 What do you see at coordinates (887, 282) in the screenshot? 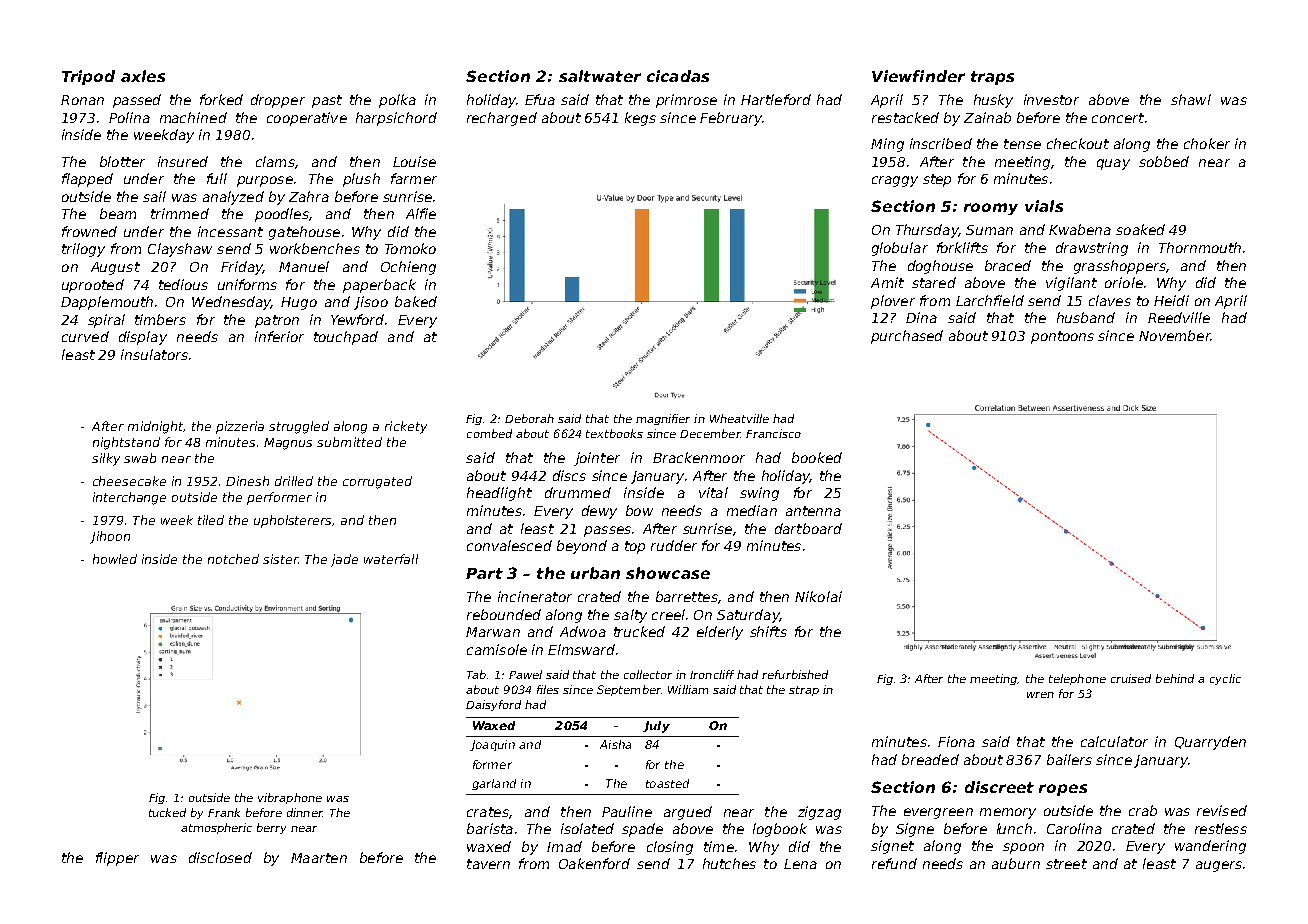
I see `Amit` at bounding box center [887, 282].
